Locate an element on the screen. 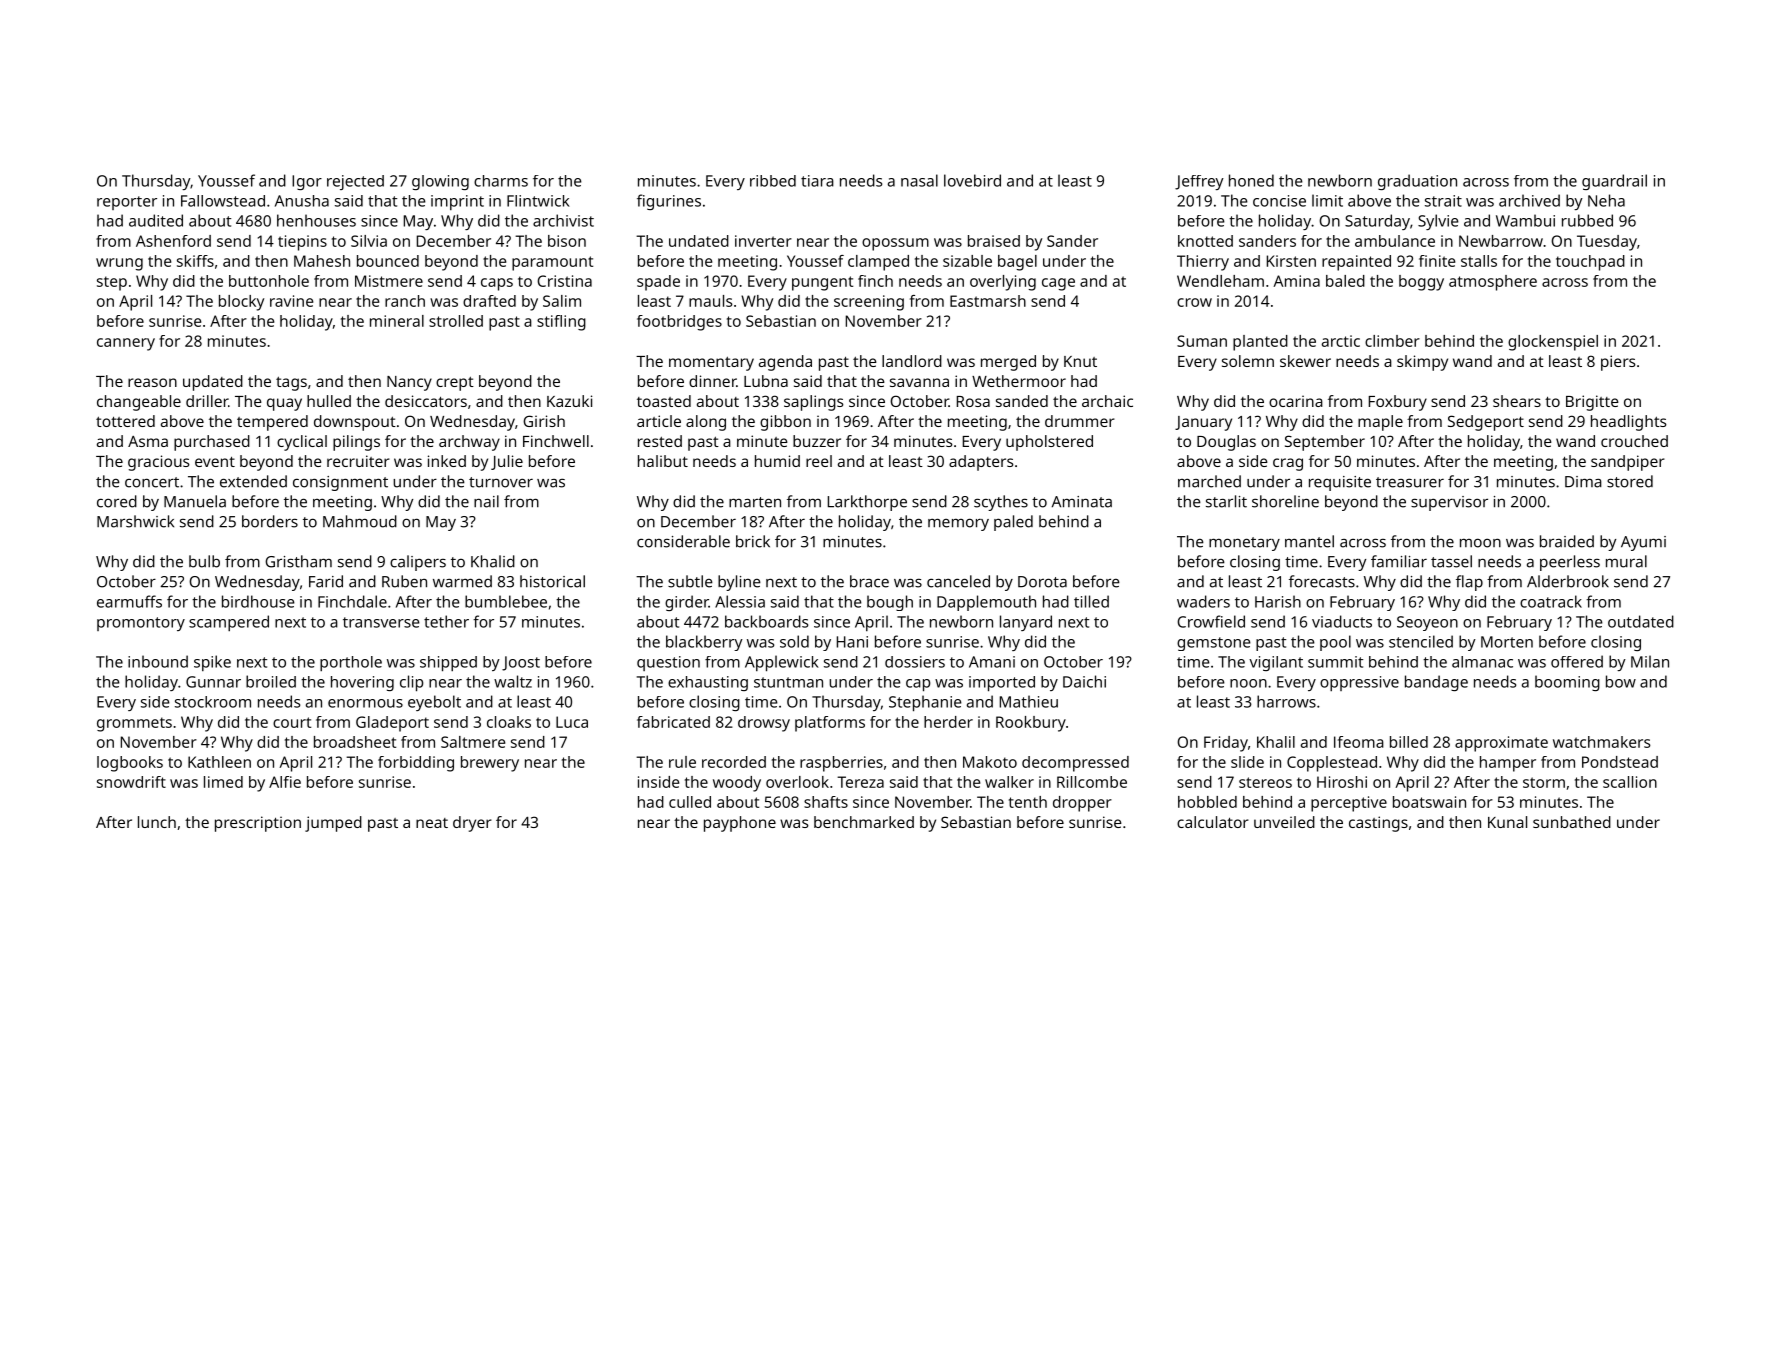  savanna is located at coordinates (919, 382).
